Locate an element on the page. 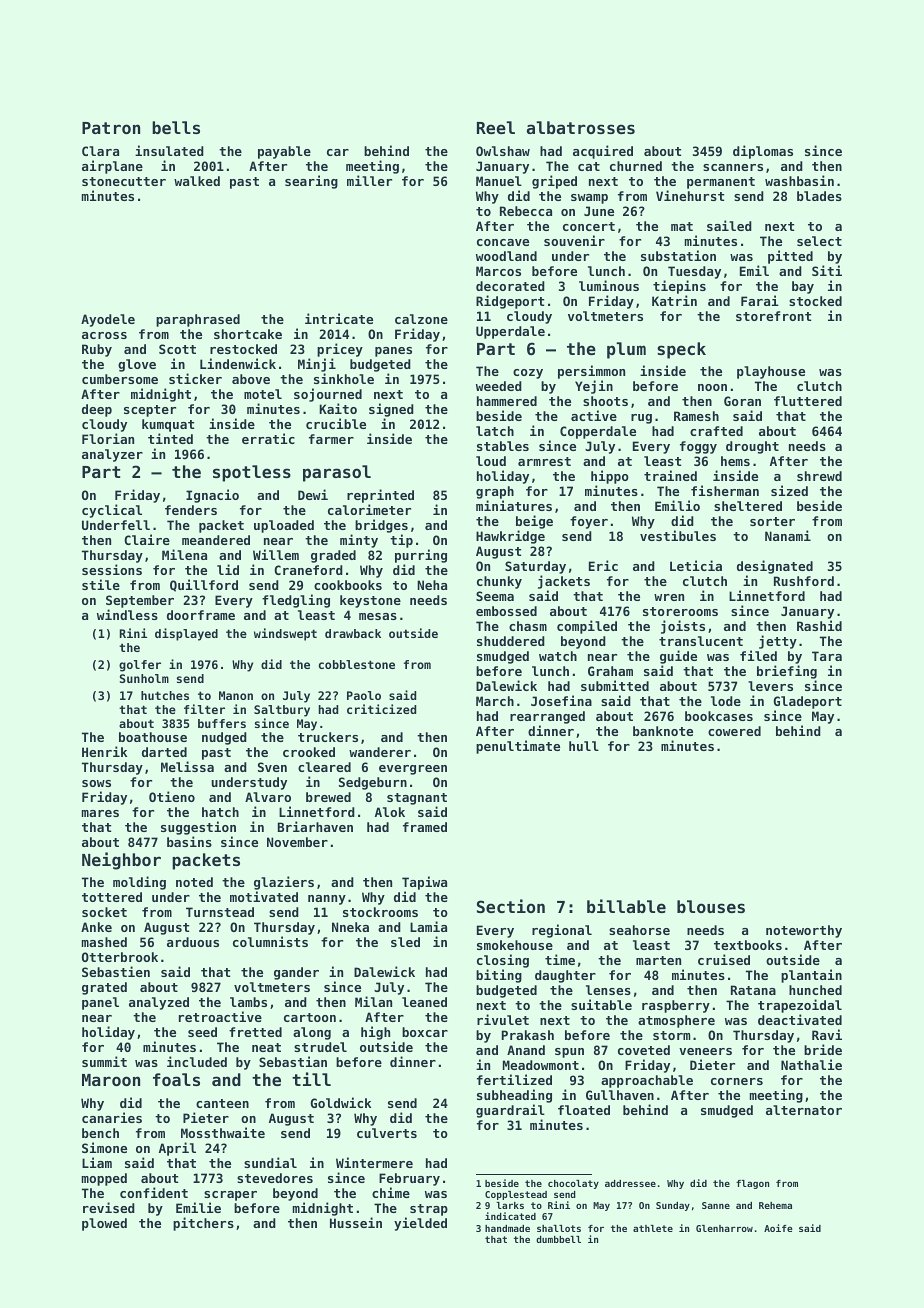 Image resolution: width=924 pixels, height=1308 pixels. approachable is located at coordinates (647, 1081).
